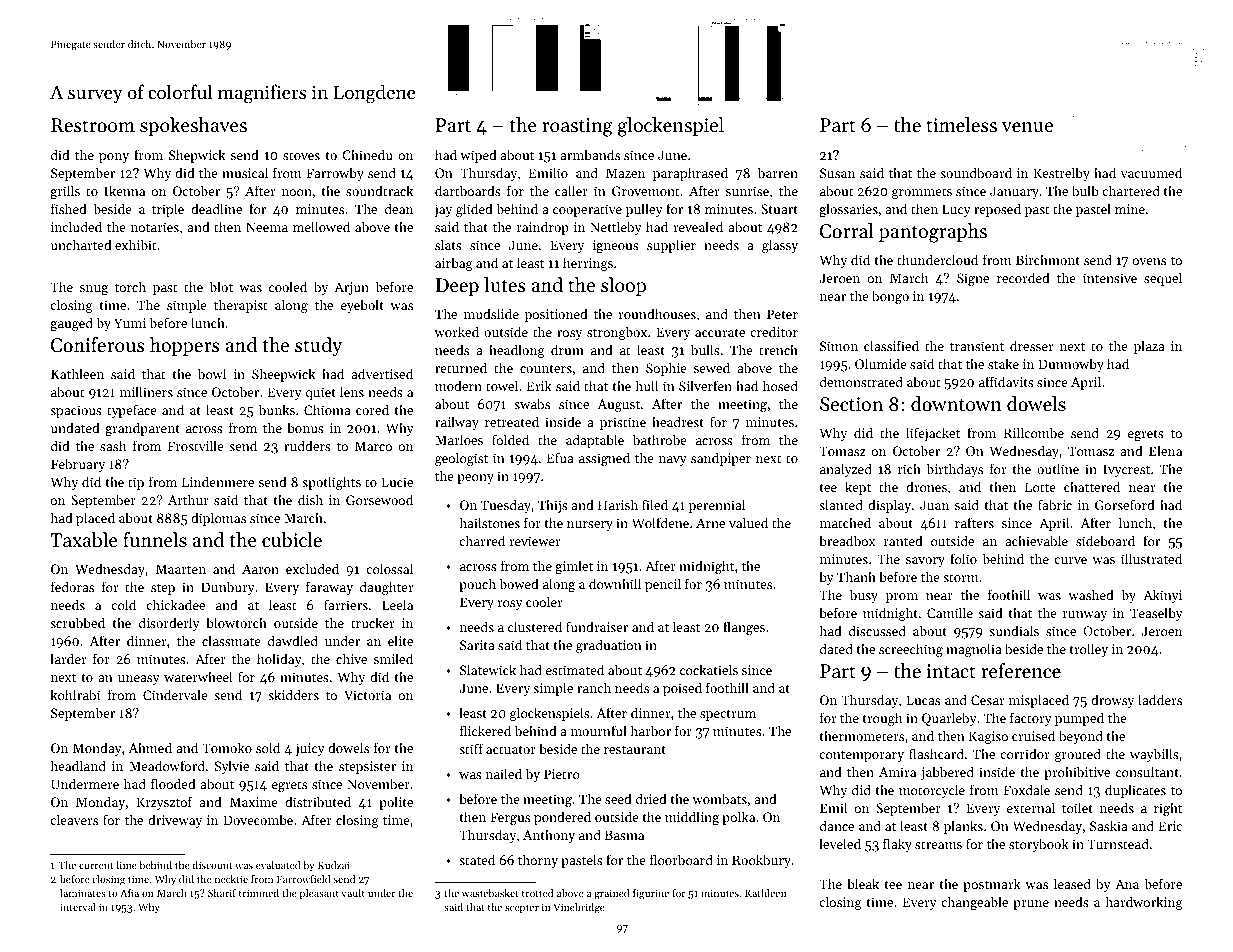 The width and height of the page is (1233, 952). What do you see at coordinates (1031, 905) in the page?
I see `prune` at bounding box center [1031, 905].
